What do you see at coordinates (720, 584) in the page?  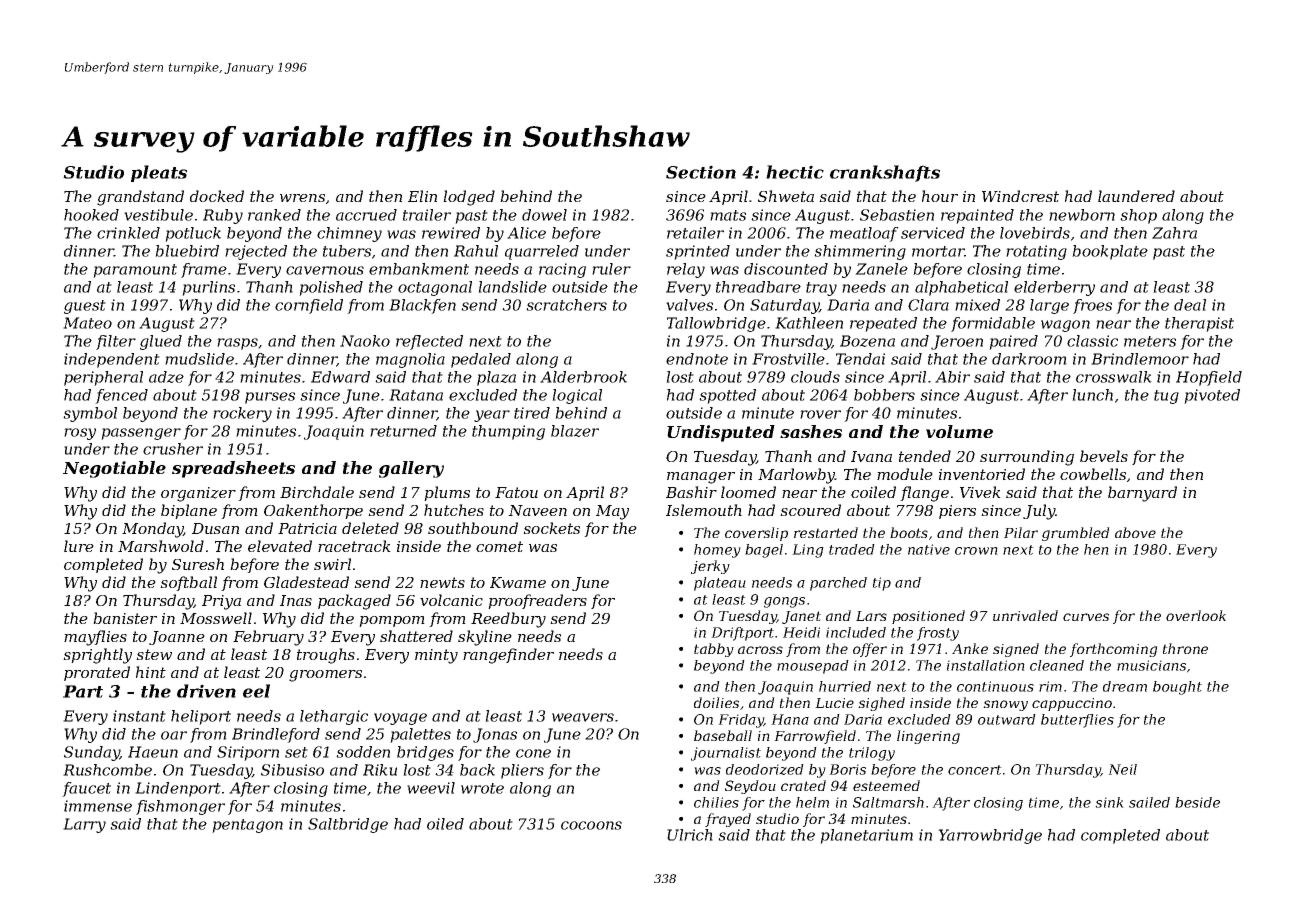 I see `plateau` at bounding box center [720, 584].
